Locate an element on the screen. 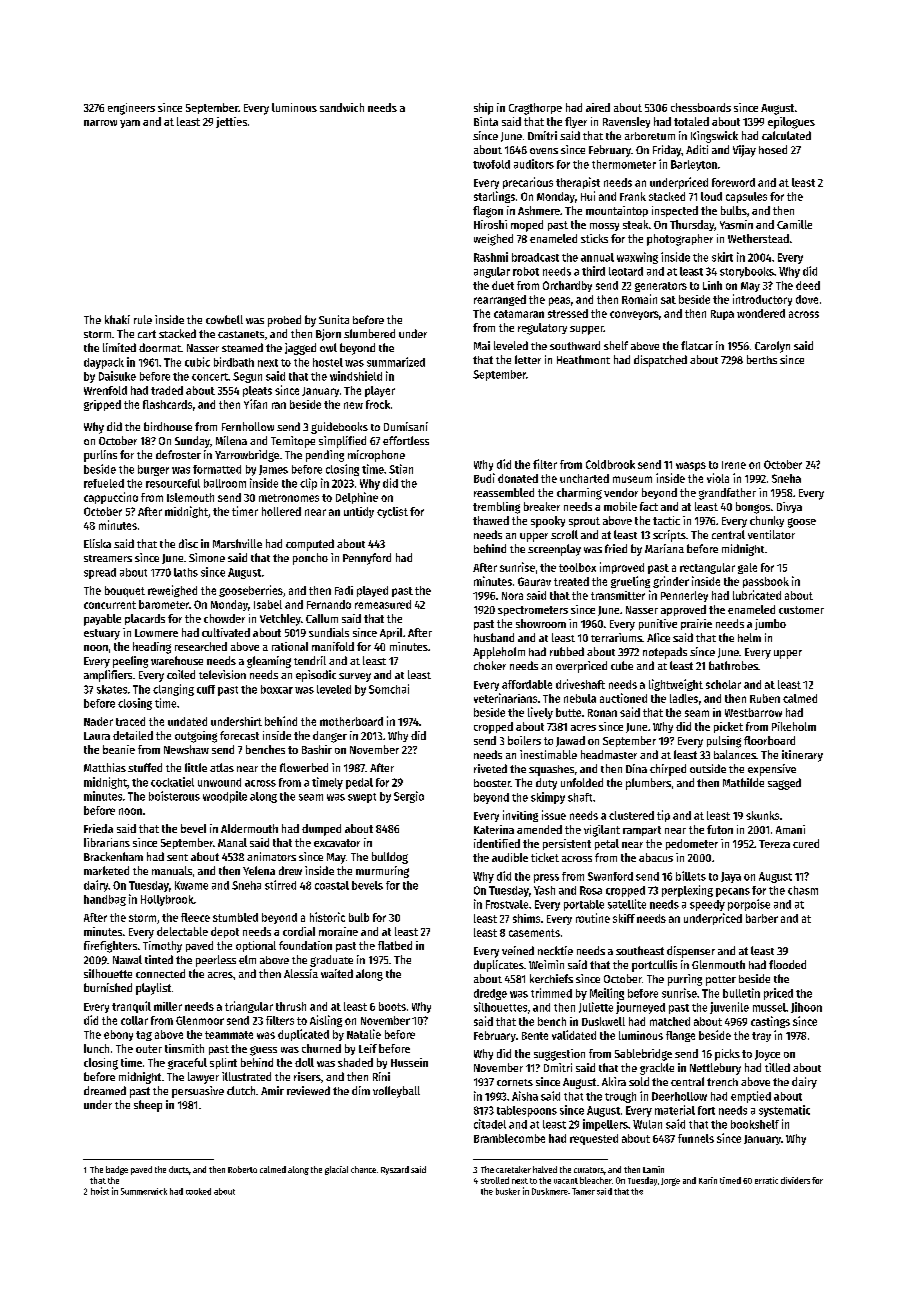  hoist is located at coordinates (100, 1191).
